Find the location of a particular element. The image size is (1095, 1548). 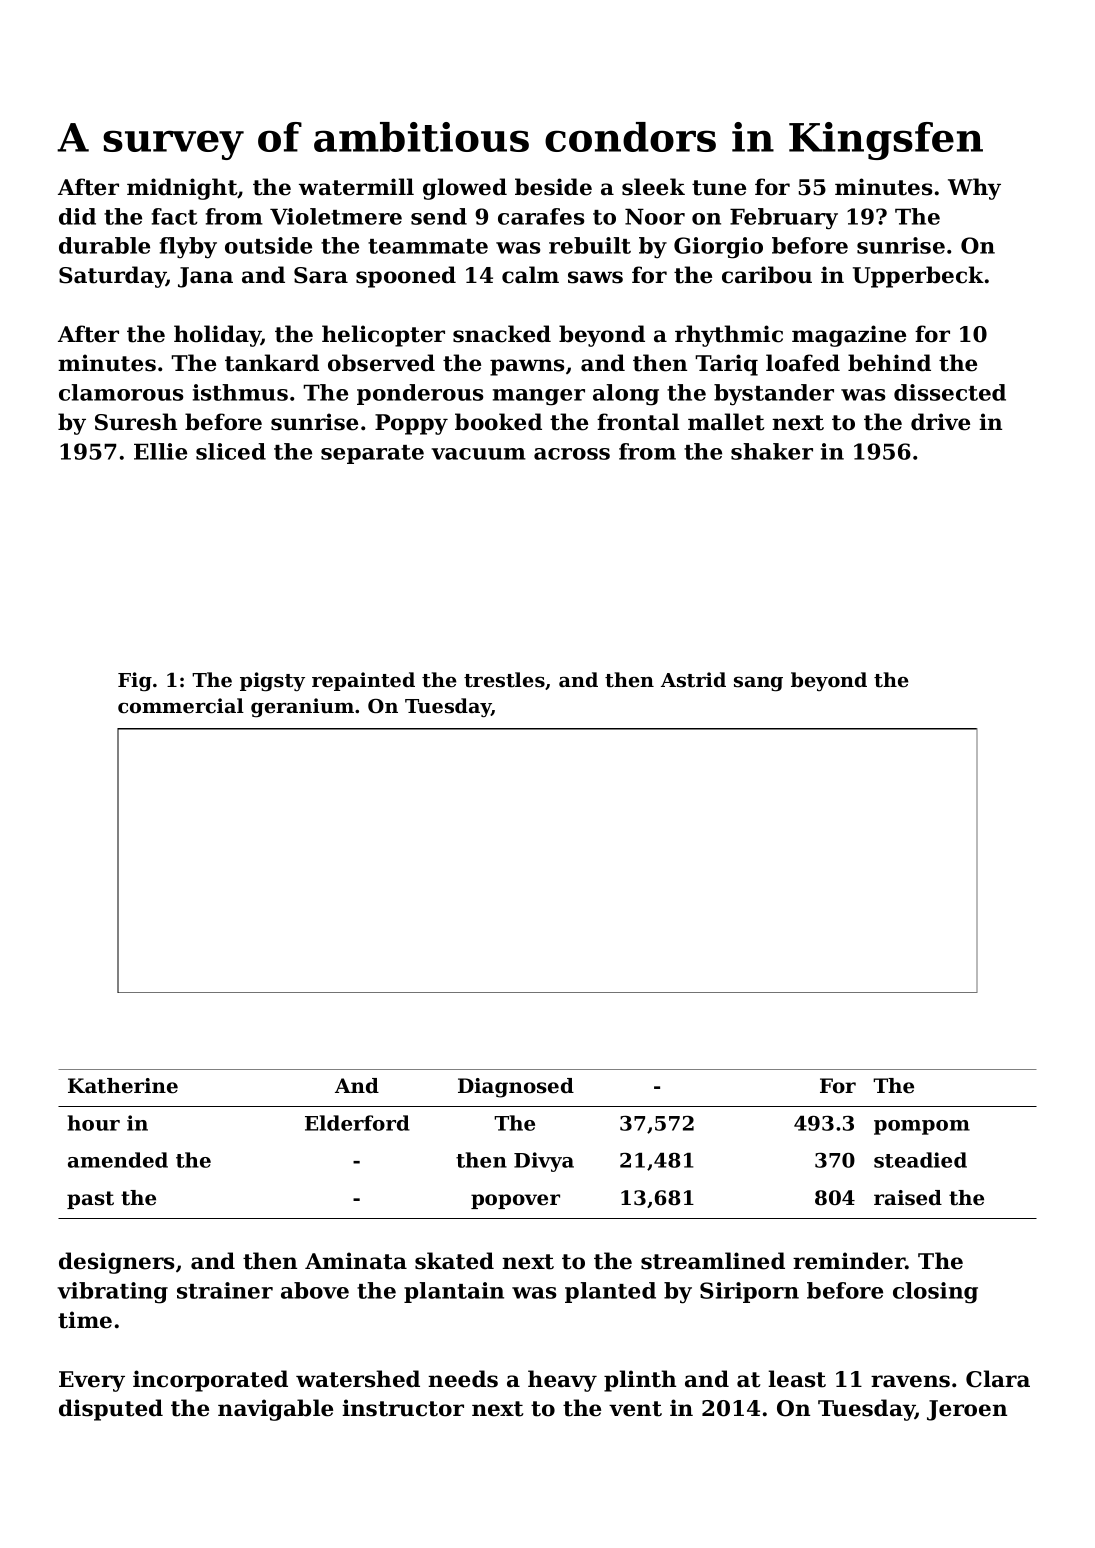

Katherine is located at coordinates (123, 1086).
